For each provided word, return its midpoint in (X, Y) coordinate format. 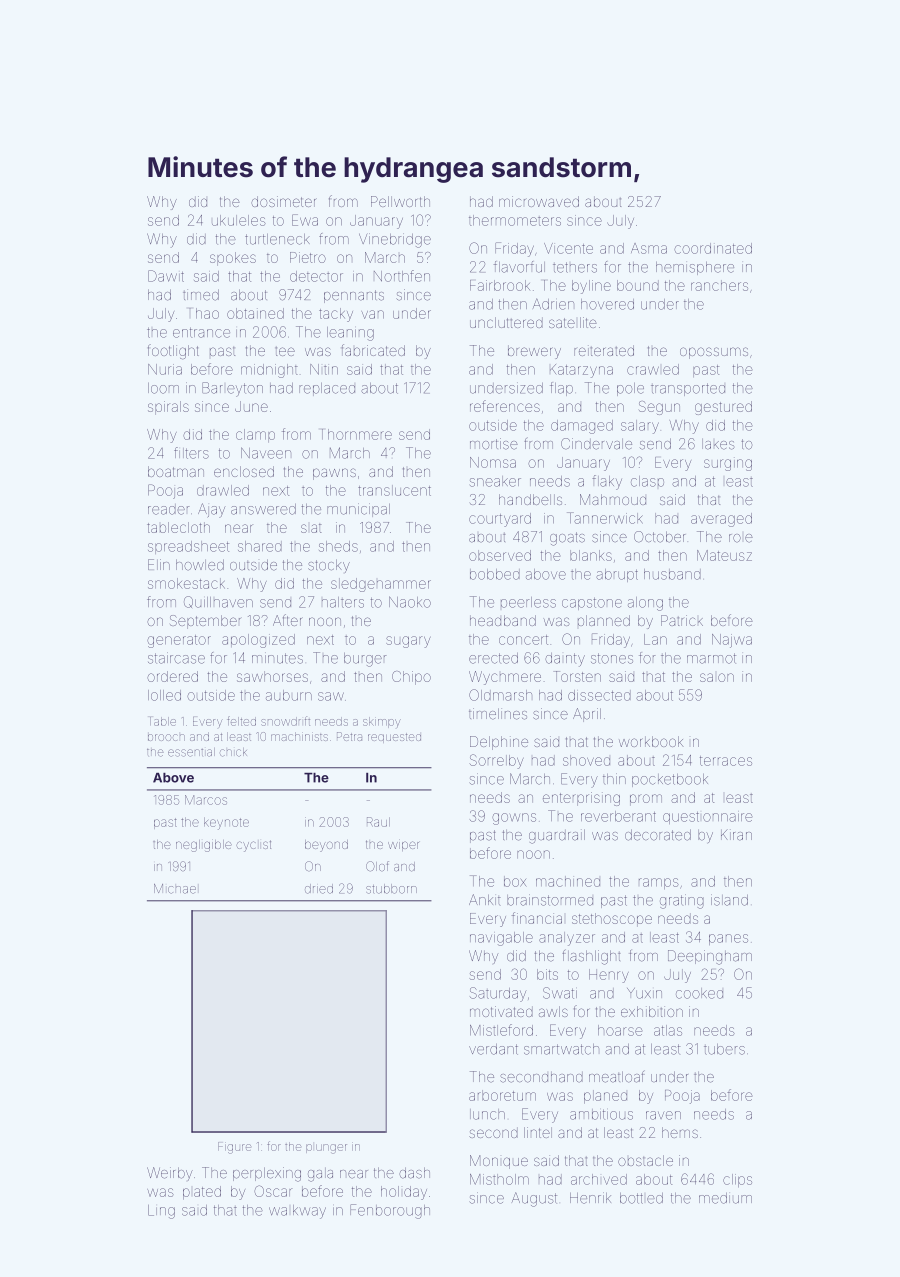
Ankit (485, 899)
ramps (659, 883)
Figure (234, 1148)
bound (638, 285)
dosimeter (284, 201)
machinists (299, 736)
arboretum (502, 1095)
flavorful (519, 267)
